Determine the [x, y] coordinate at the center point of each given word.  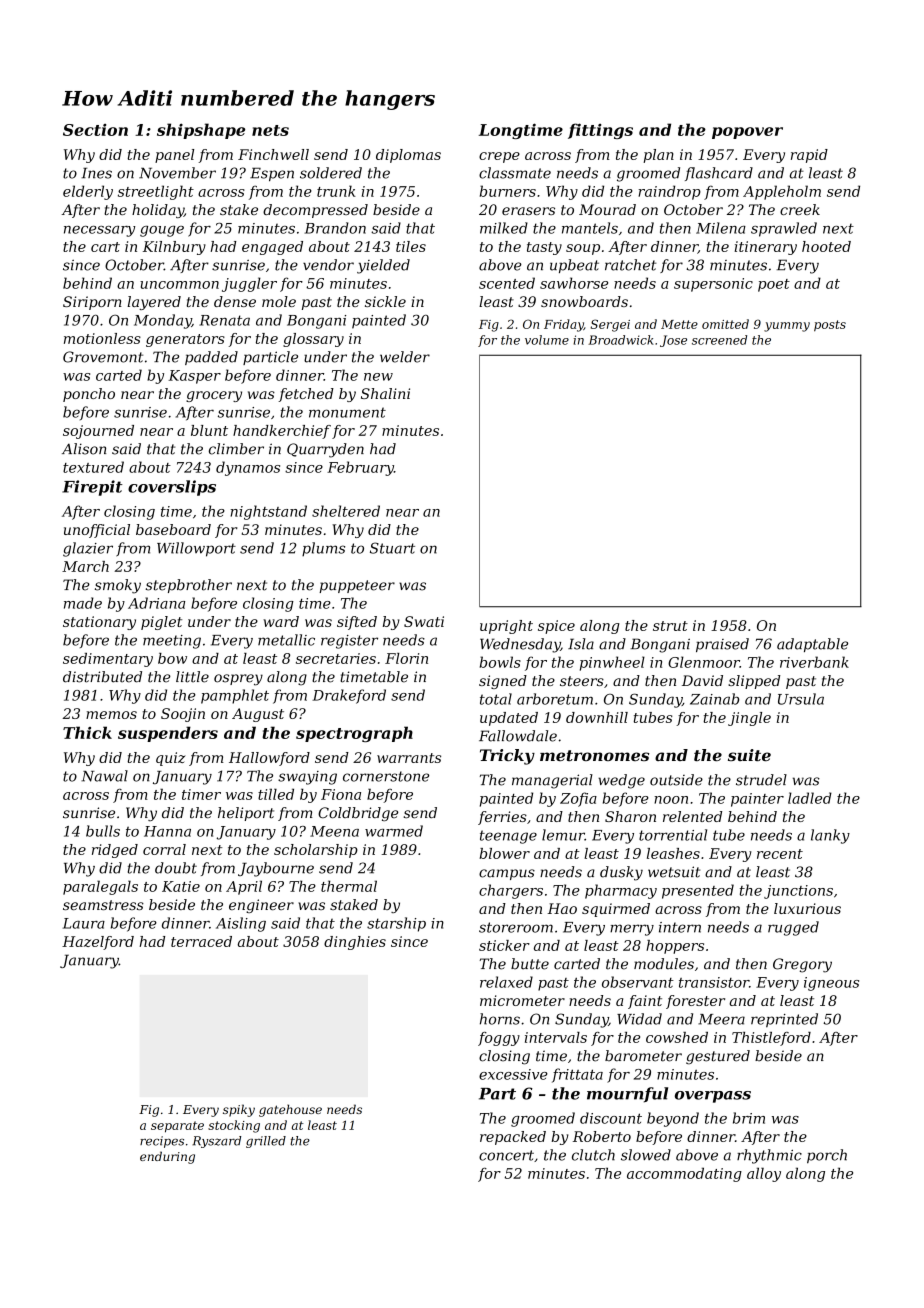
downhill [597, 717]
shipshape [201, 131]
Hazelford [98, 943]
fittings [600, 131]
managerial [552, 781]
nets [270, 130]
